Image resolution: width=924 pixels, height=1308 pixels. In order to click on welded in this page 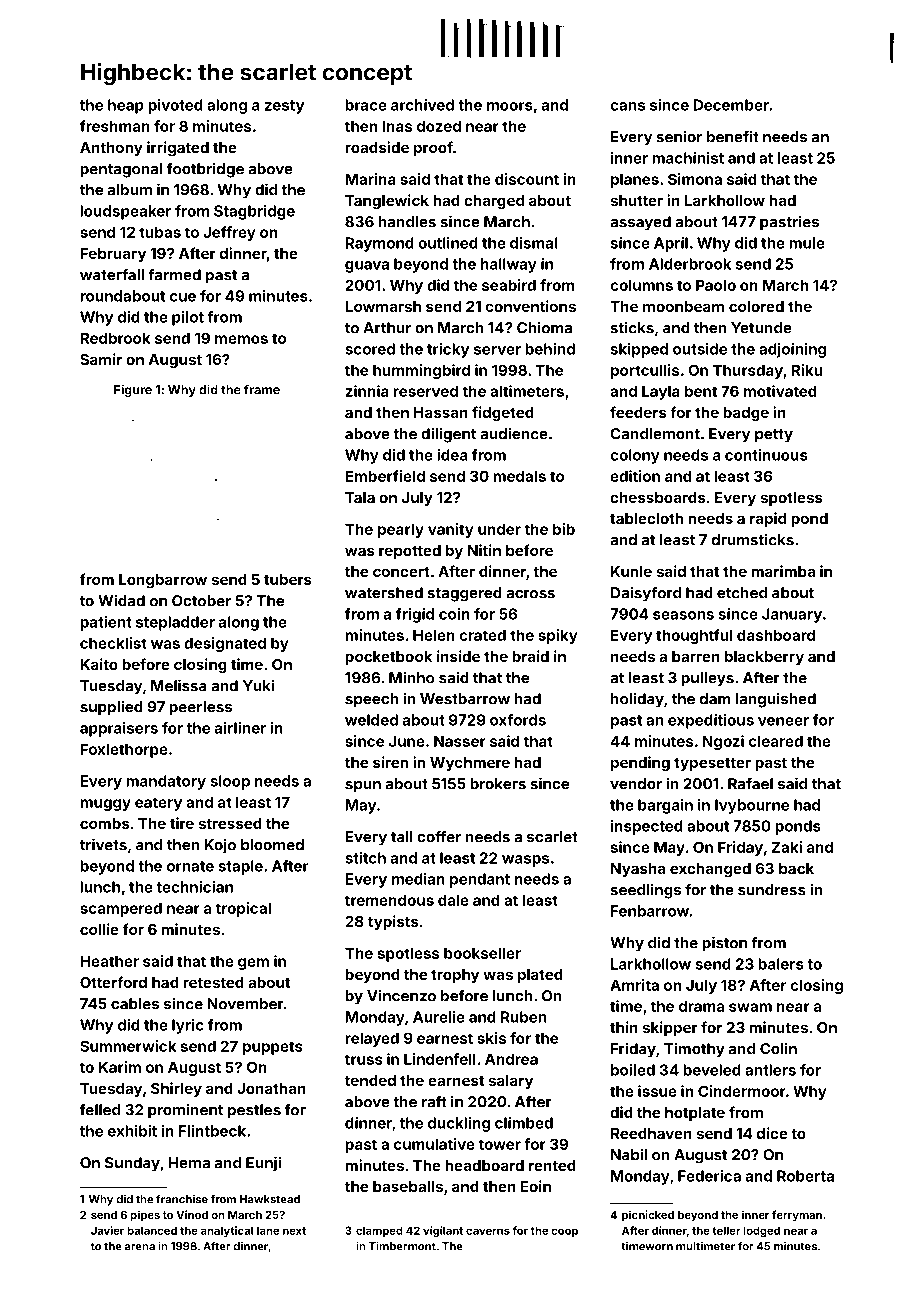, I will do `click(371, 720)`.
